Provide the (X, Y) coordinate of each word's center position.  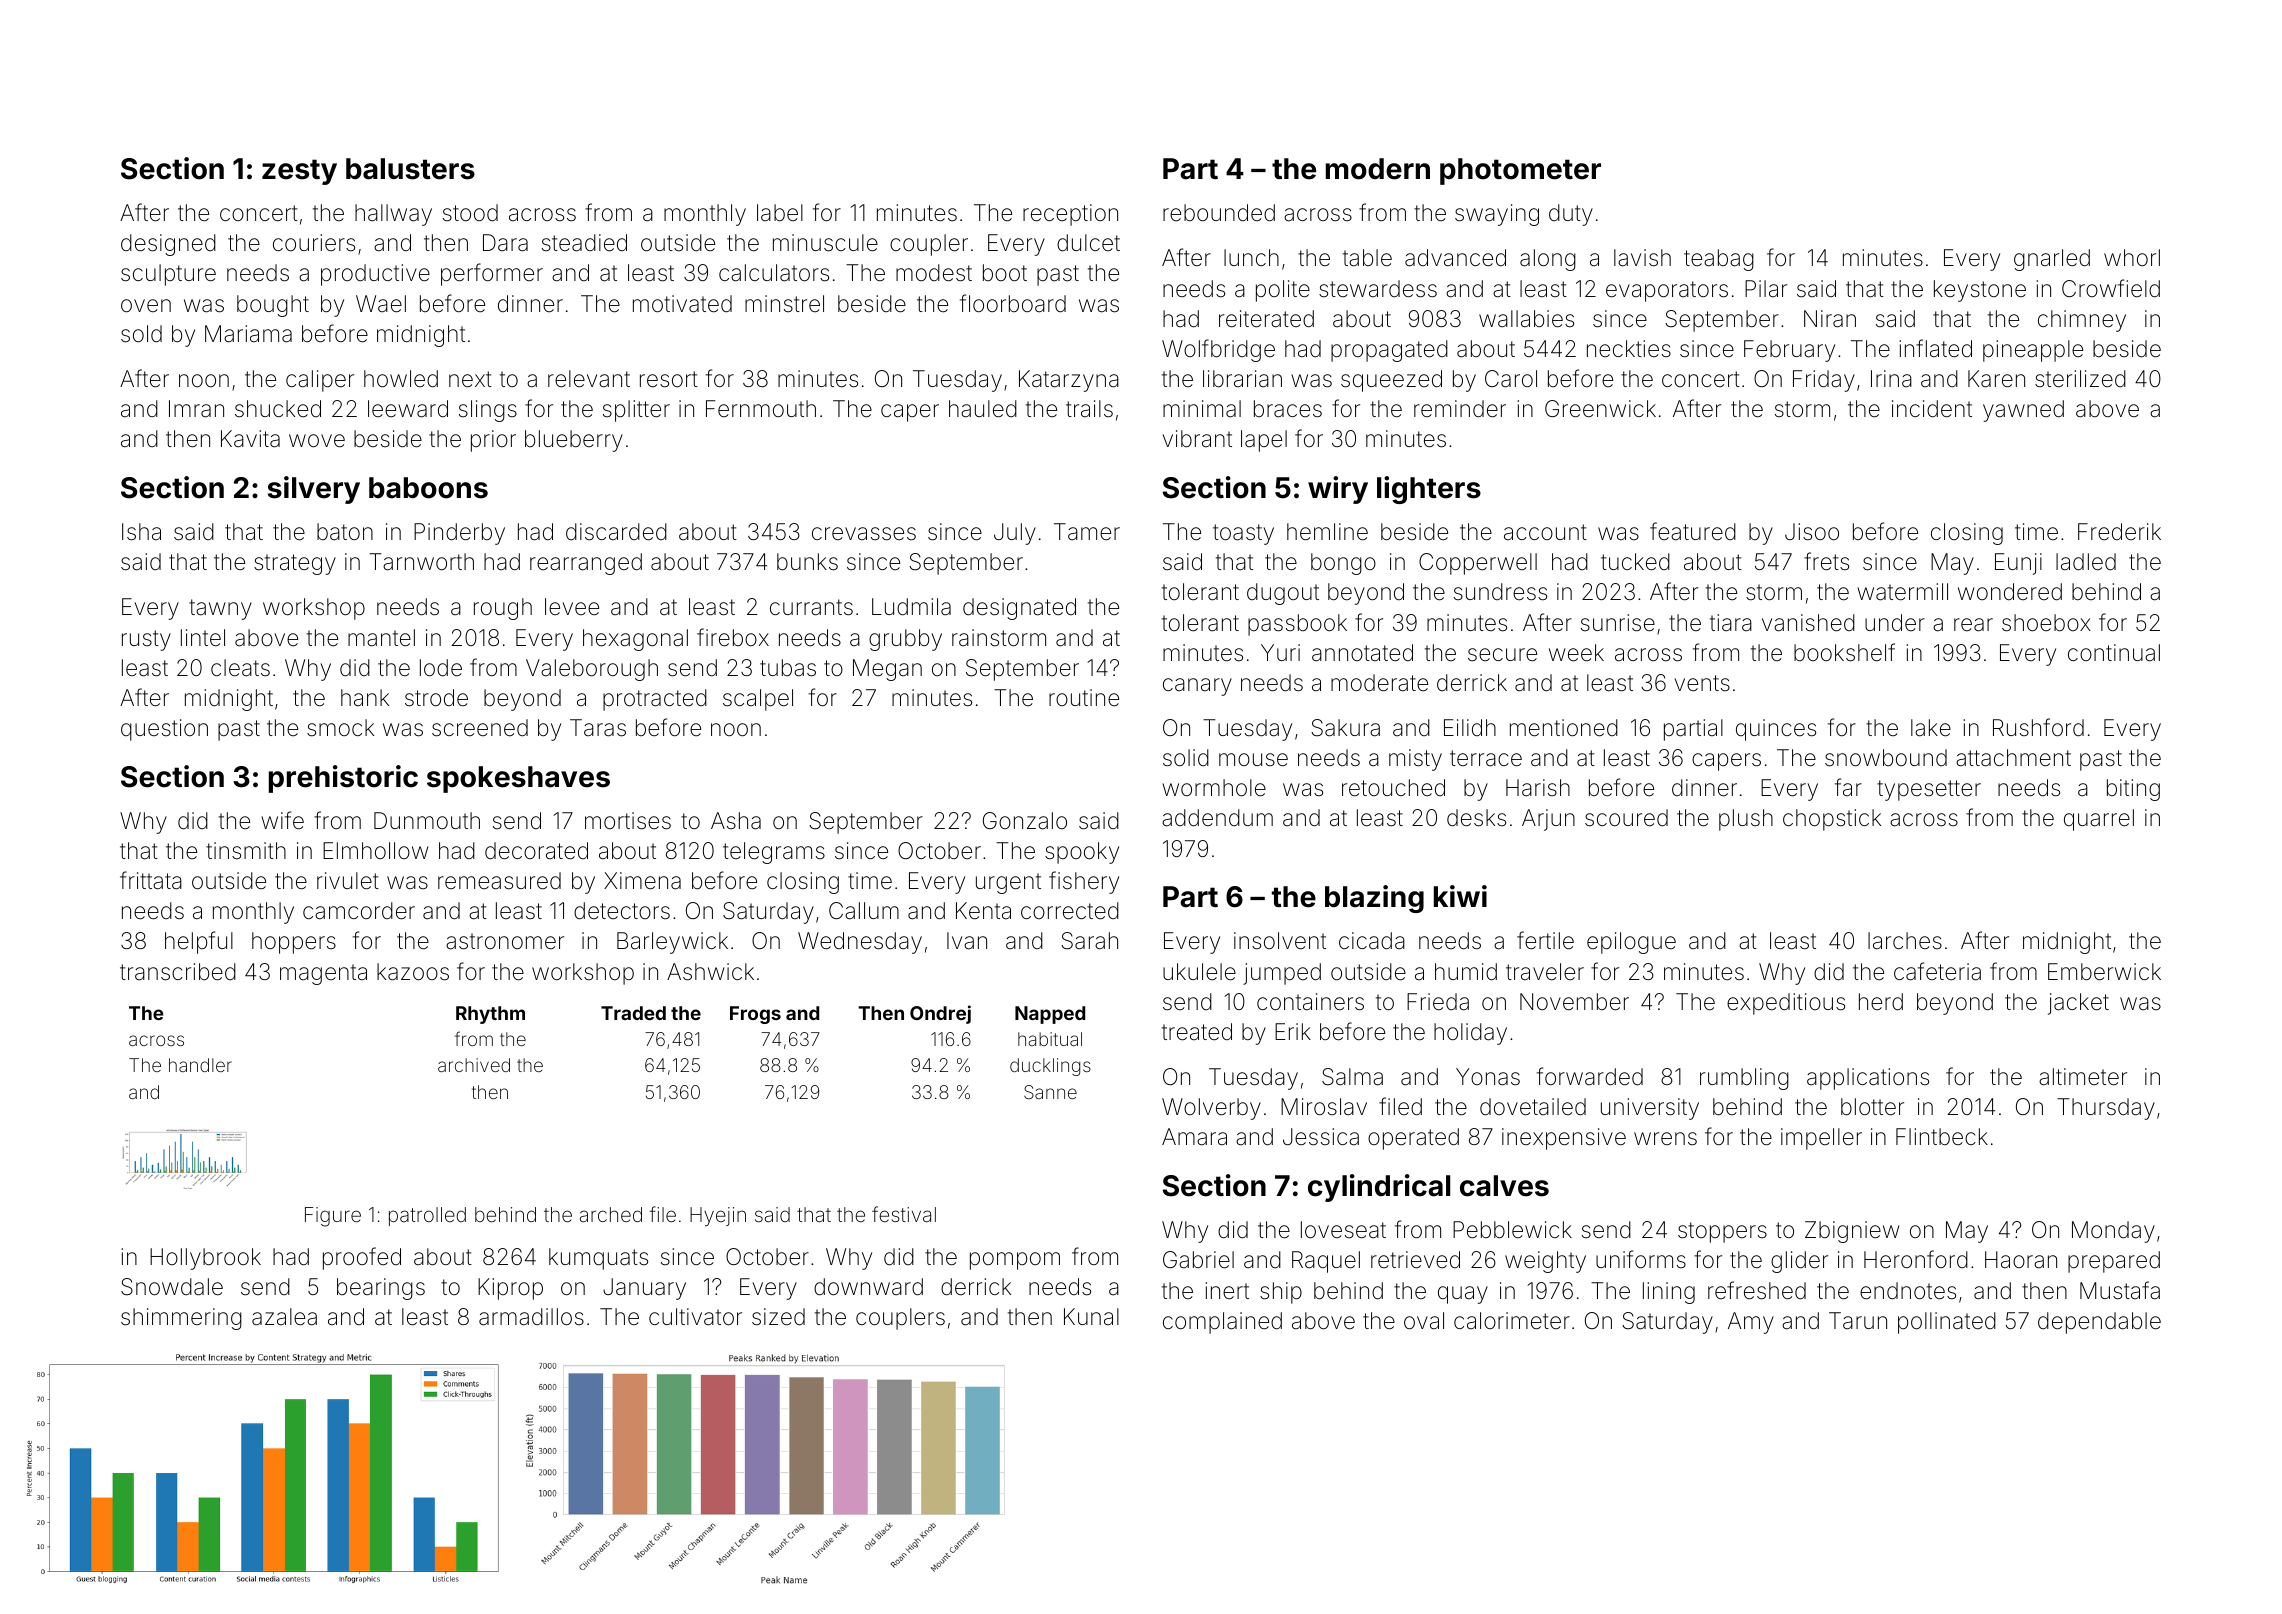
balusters (410, 169)
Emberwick (2104, 972)
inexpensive (1564, 1139)
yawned (2023, 411)
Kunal (1091, 1317)
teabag (1719, 260)
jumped (1282, 974)
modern (1378, 169)
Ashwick (710, 972)
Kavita (250, 439)
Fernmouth (761, 408)
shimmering (181, 1319)
